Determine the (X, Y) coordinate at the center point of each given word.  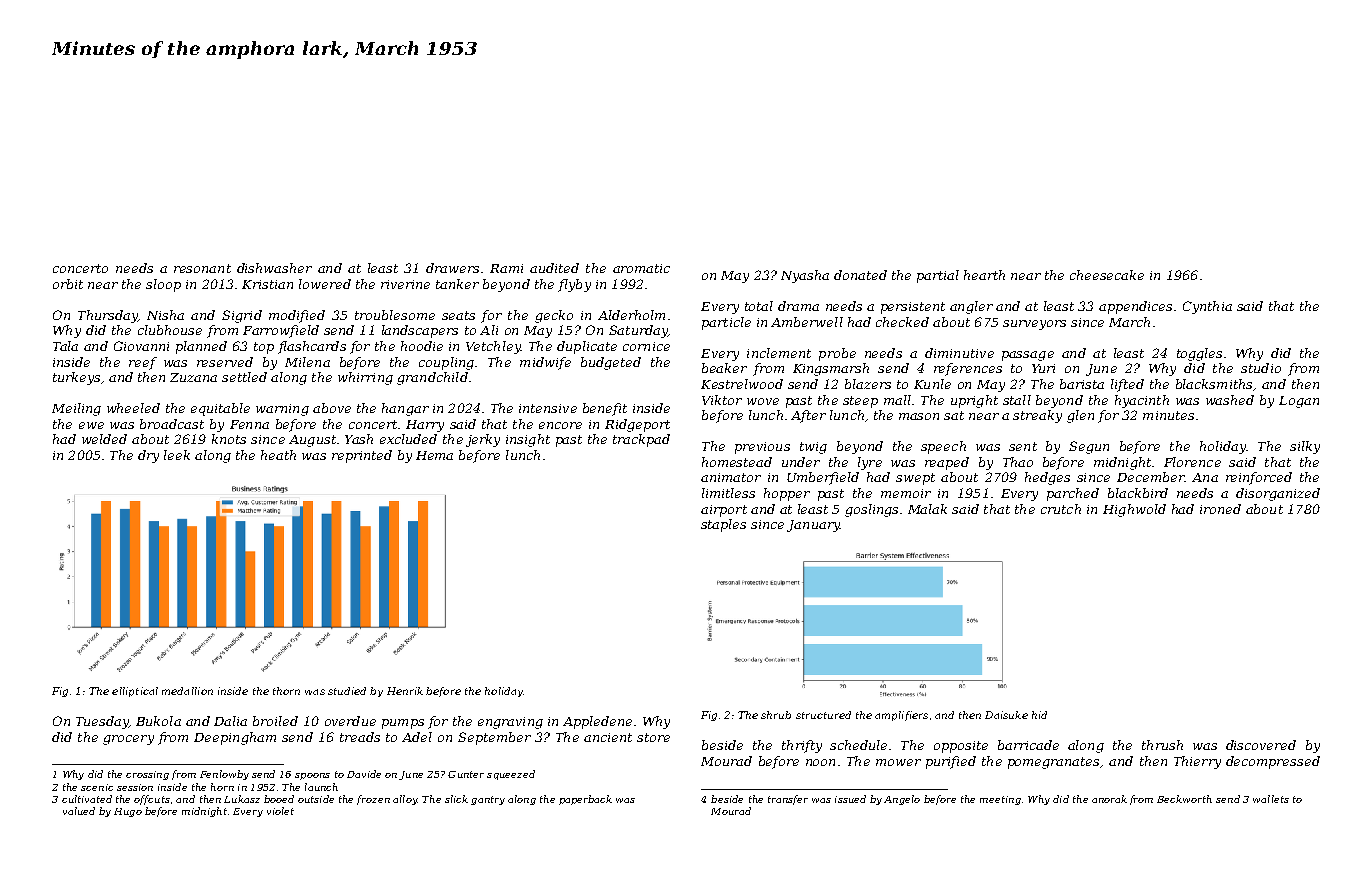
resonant (202, 268)
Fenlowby (224, 775)
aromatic (641, 268)
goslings (871, 510)
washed (1230, 400)
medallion (187, 691)
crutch (1061, 509)
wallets (1271, 799)
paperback (585, 800)
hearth (984, 275)
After (808, 416)
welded (104, 439)
